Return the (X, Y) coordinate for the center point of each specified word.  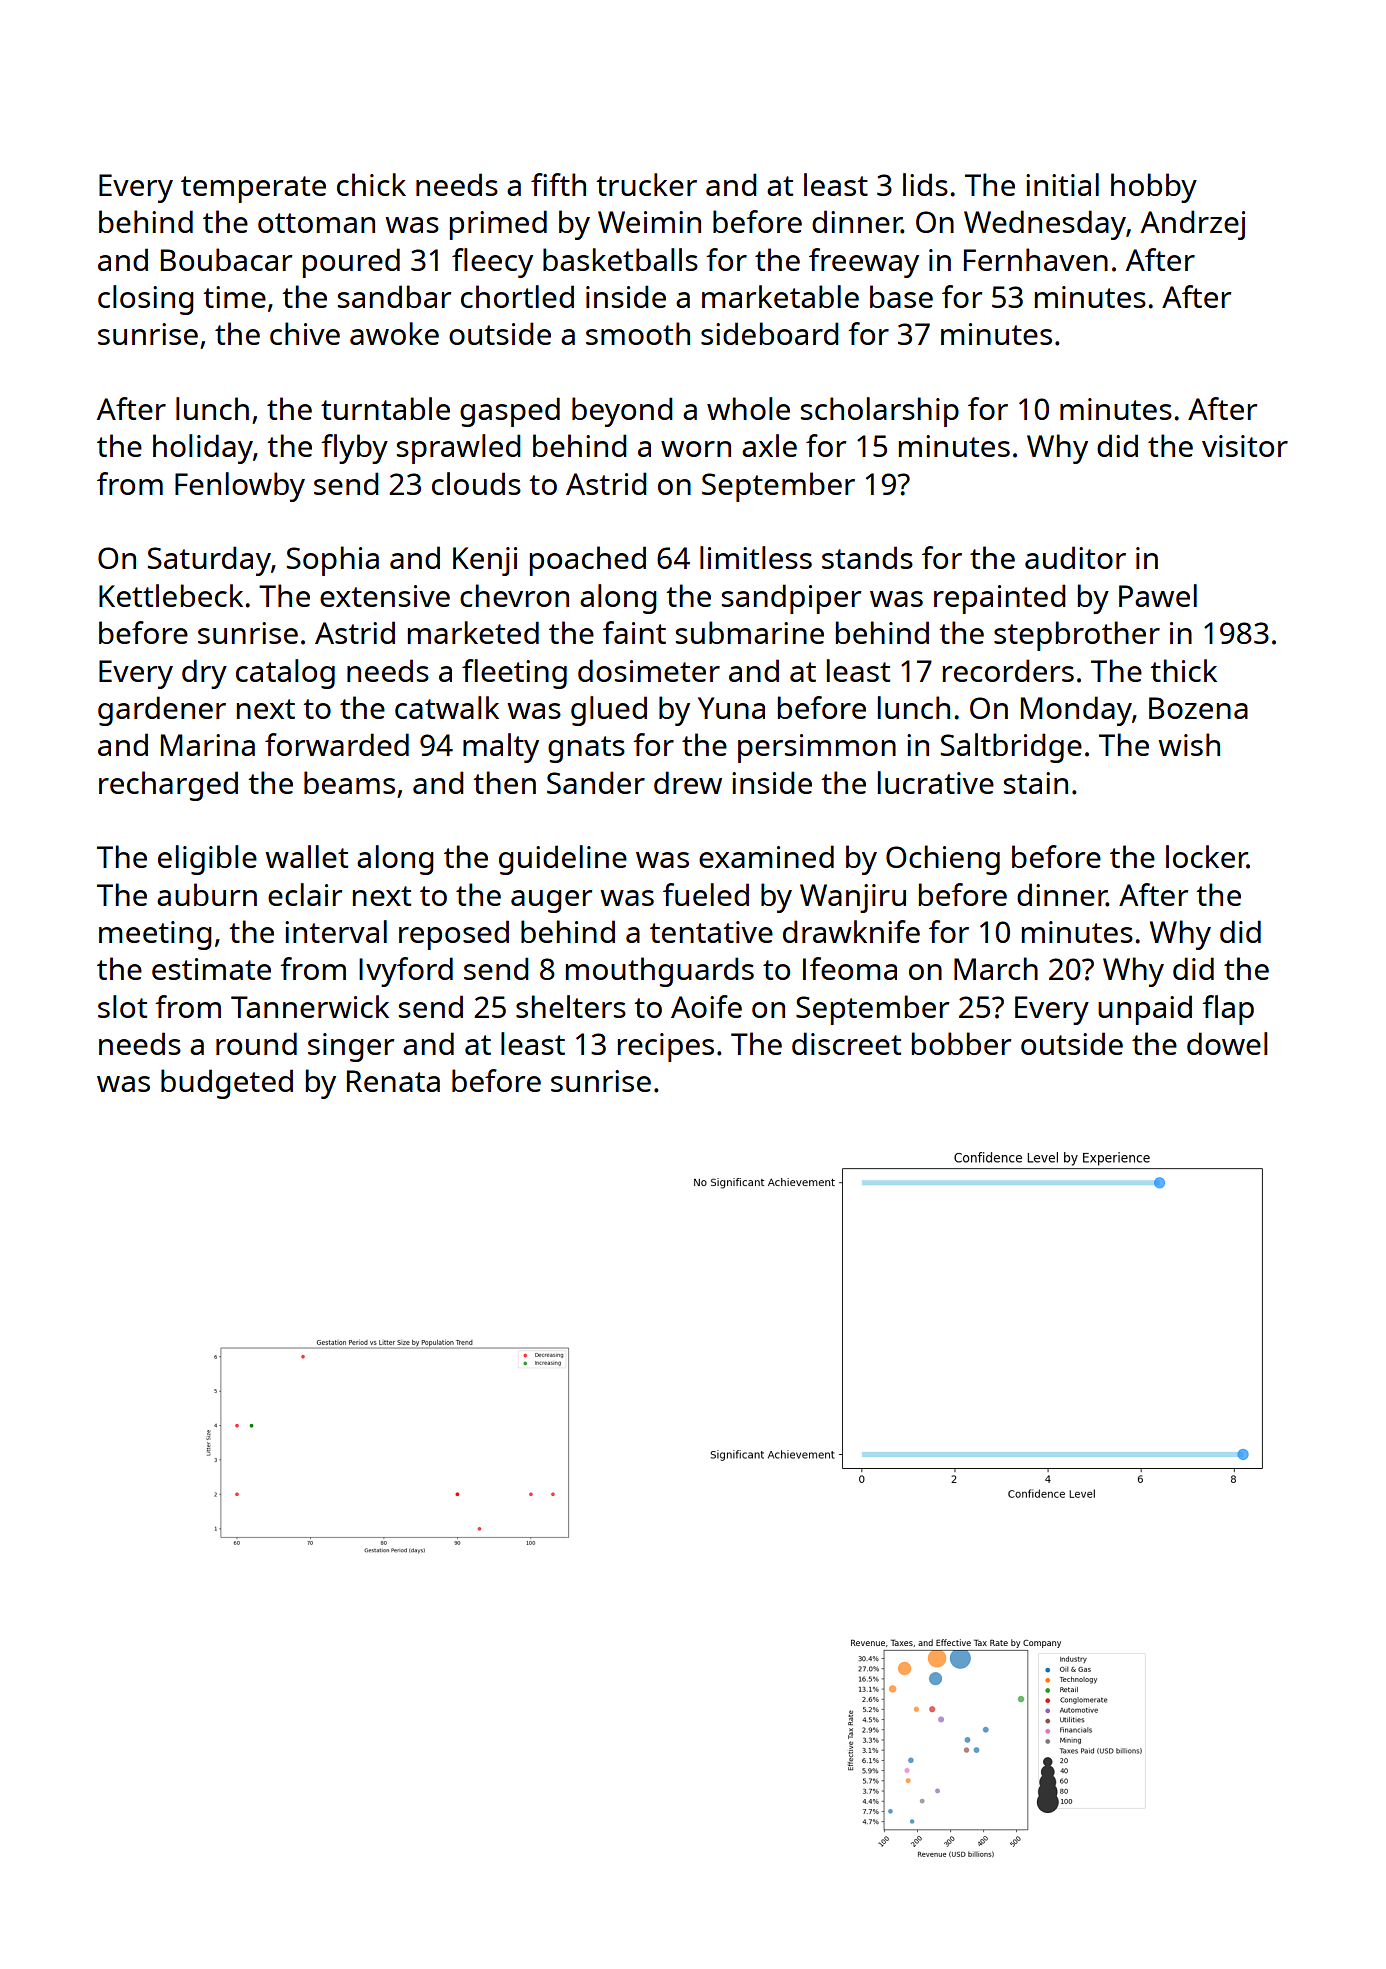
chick (371, 184)
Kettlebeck (171, 595)
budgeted (227, 1084)
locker (1206, 856)
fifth (558, 184)
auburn (207, 894)
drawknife (851, 931)
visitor (1245, 446)
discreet (846, 1043)
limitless (756, 557)
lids (925, 184)
